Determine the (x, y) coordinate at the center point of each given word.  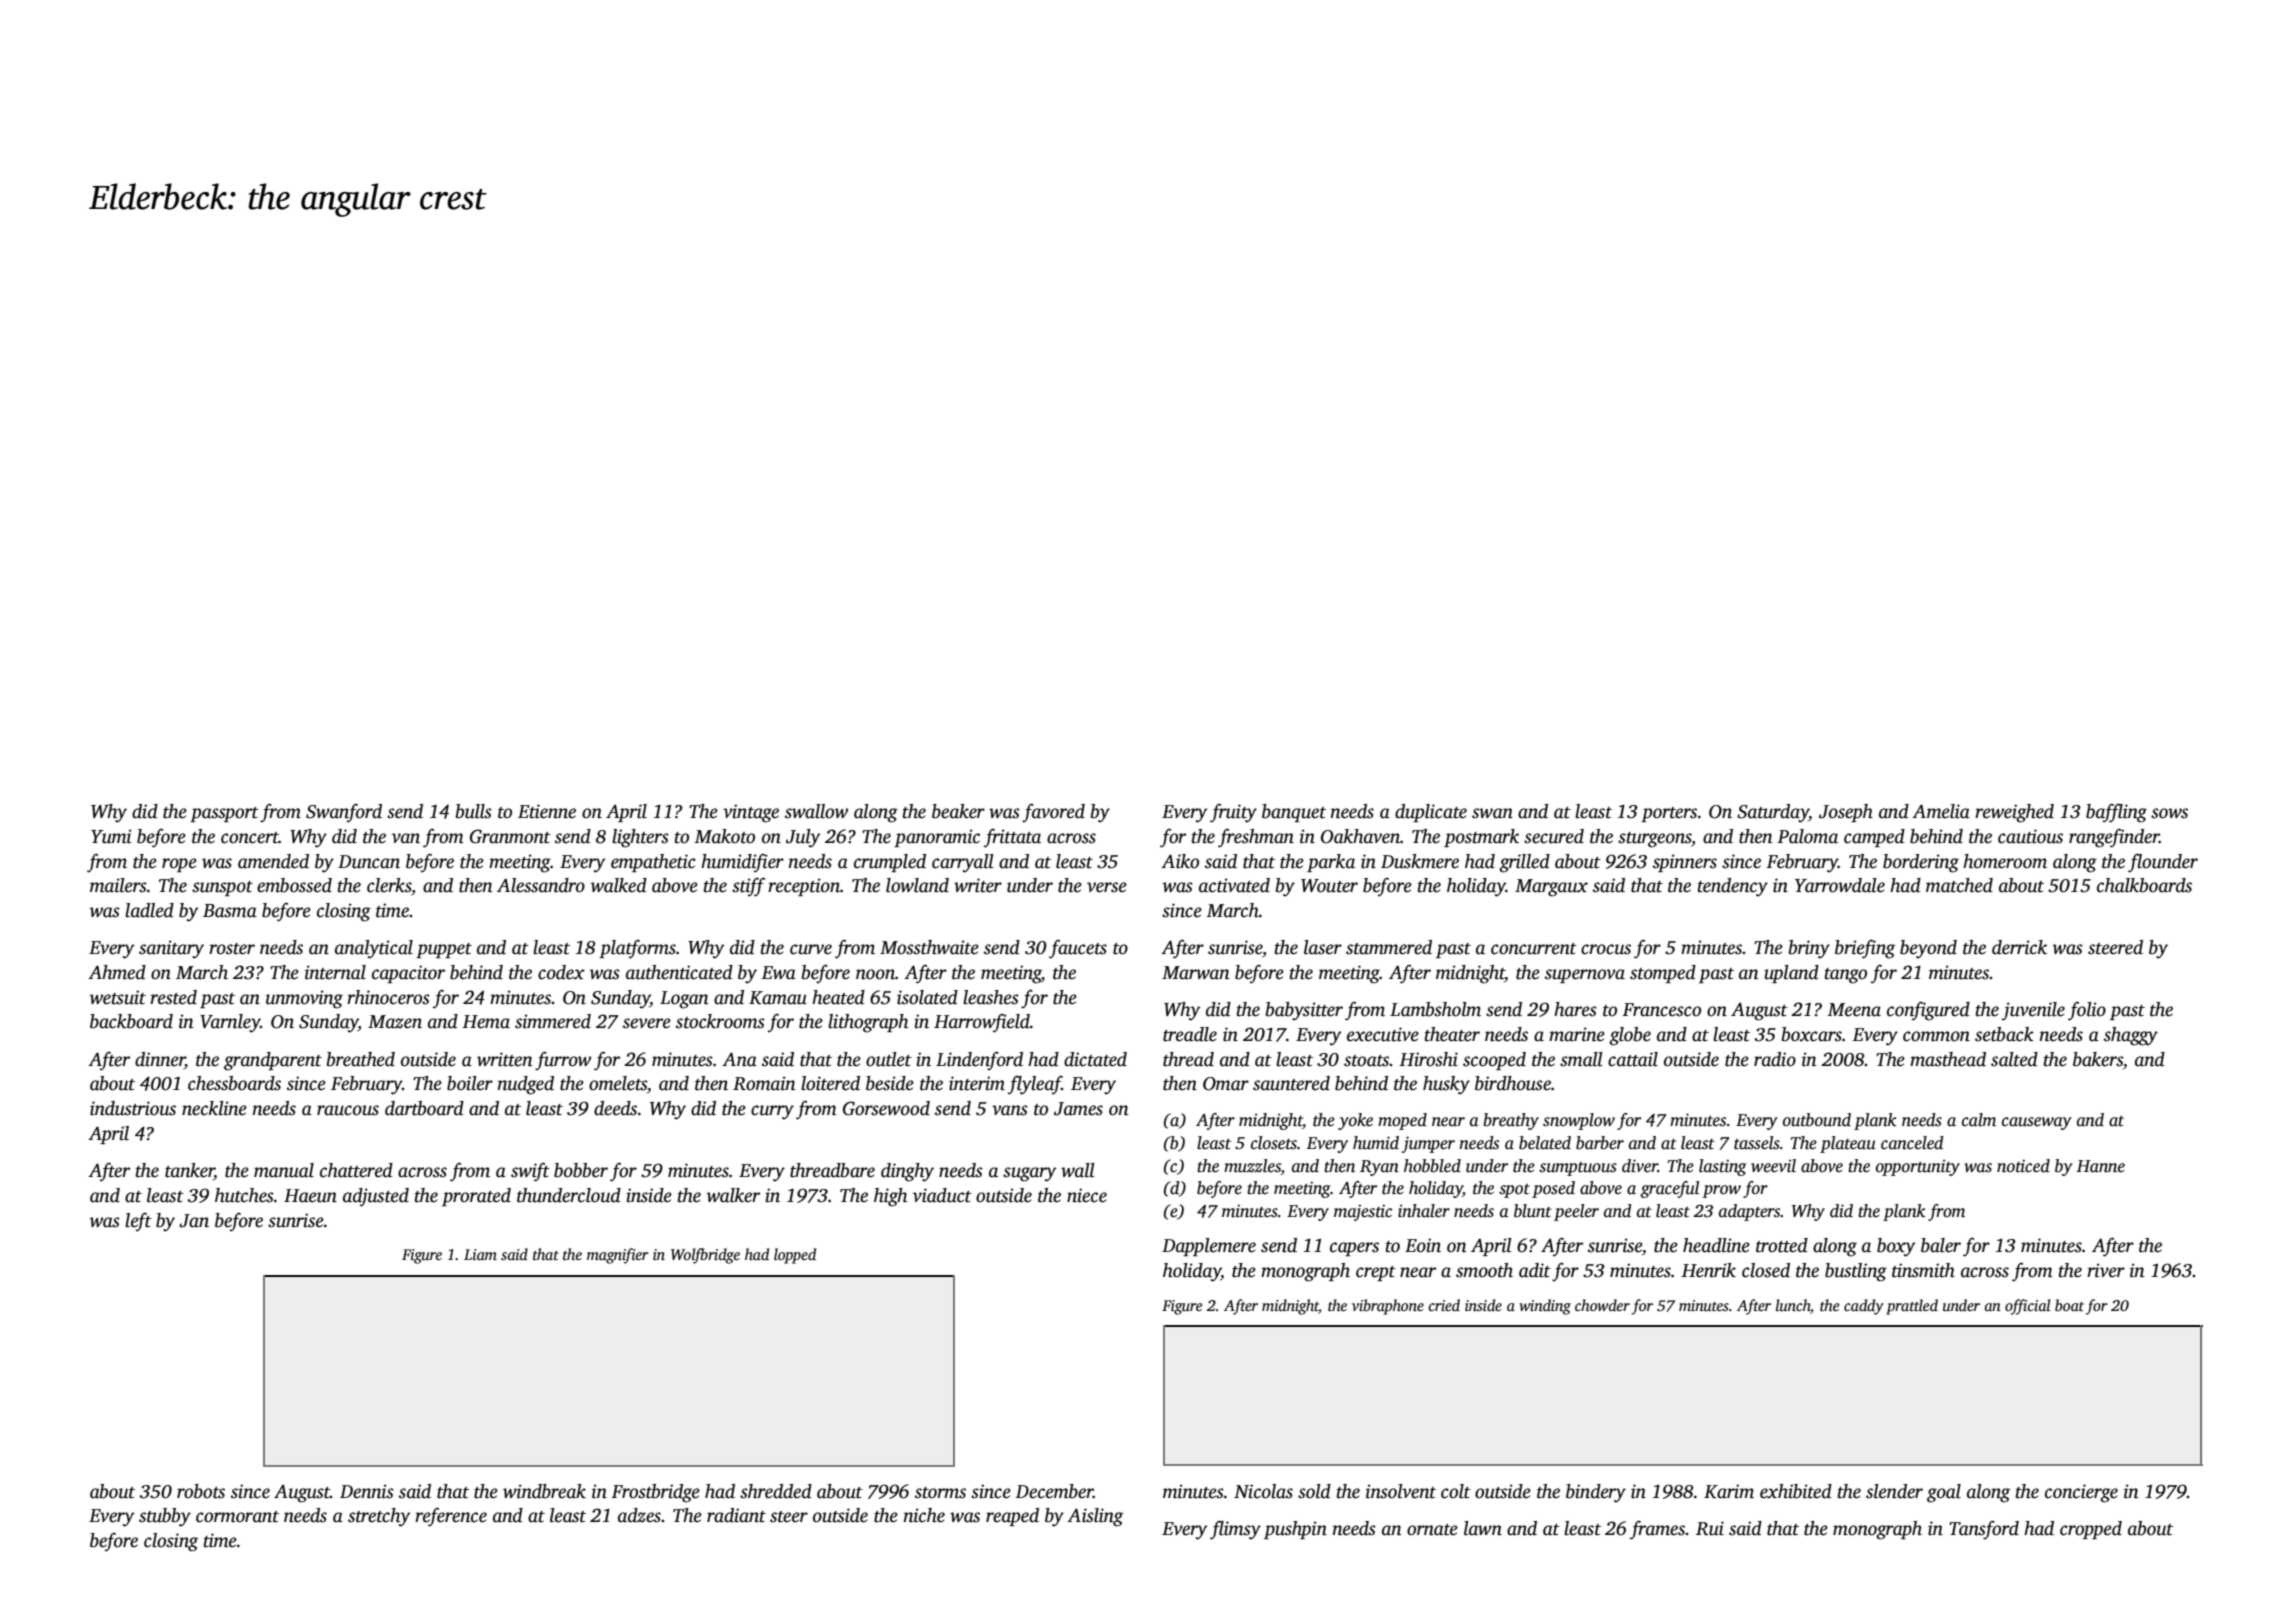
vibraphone (1388, 1307)
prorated (476, 1197)
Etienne (547, 811)
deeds (615, 1108)
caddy (1864, 1307)
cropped (2091, 1530)
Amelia (1941, 811)
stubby (165, 1517)
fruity (1233, 813)
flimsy (1235, 1530)
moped (1402, 1121)
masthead (1948, 1059)
